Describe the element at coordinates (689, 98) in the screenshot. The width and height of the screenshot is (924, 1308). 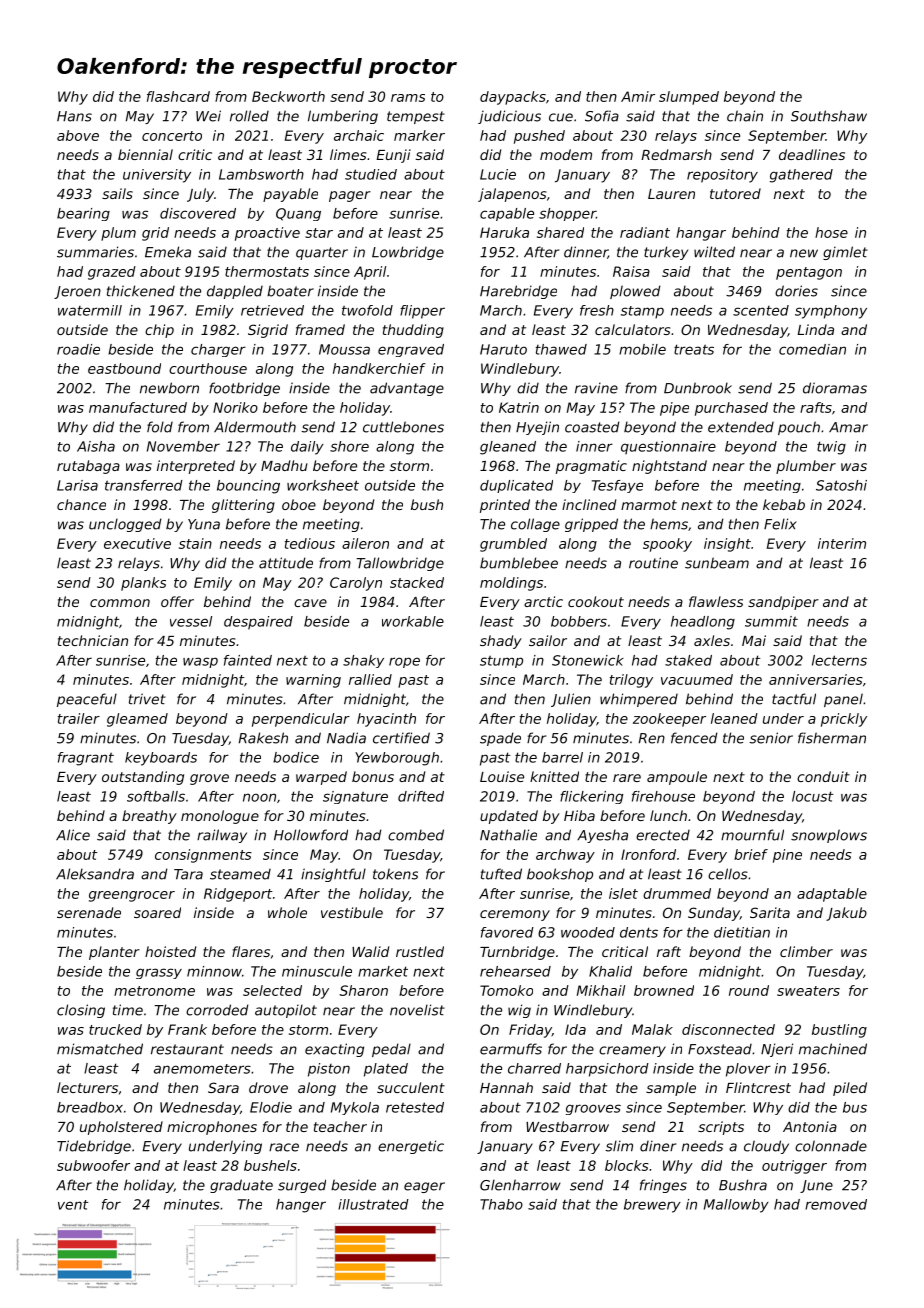
I see `slumped` at that location.
